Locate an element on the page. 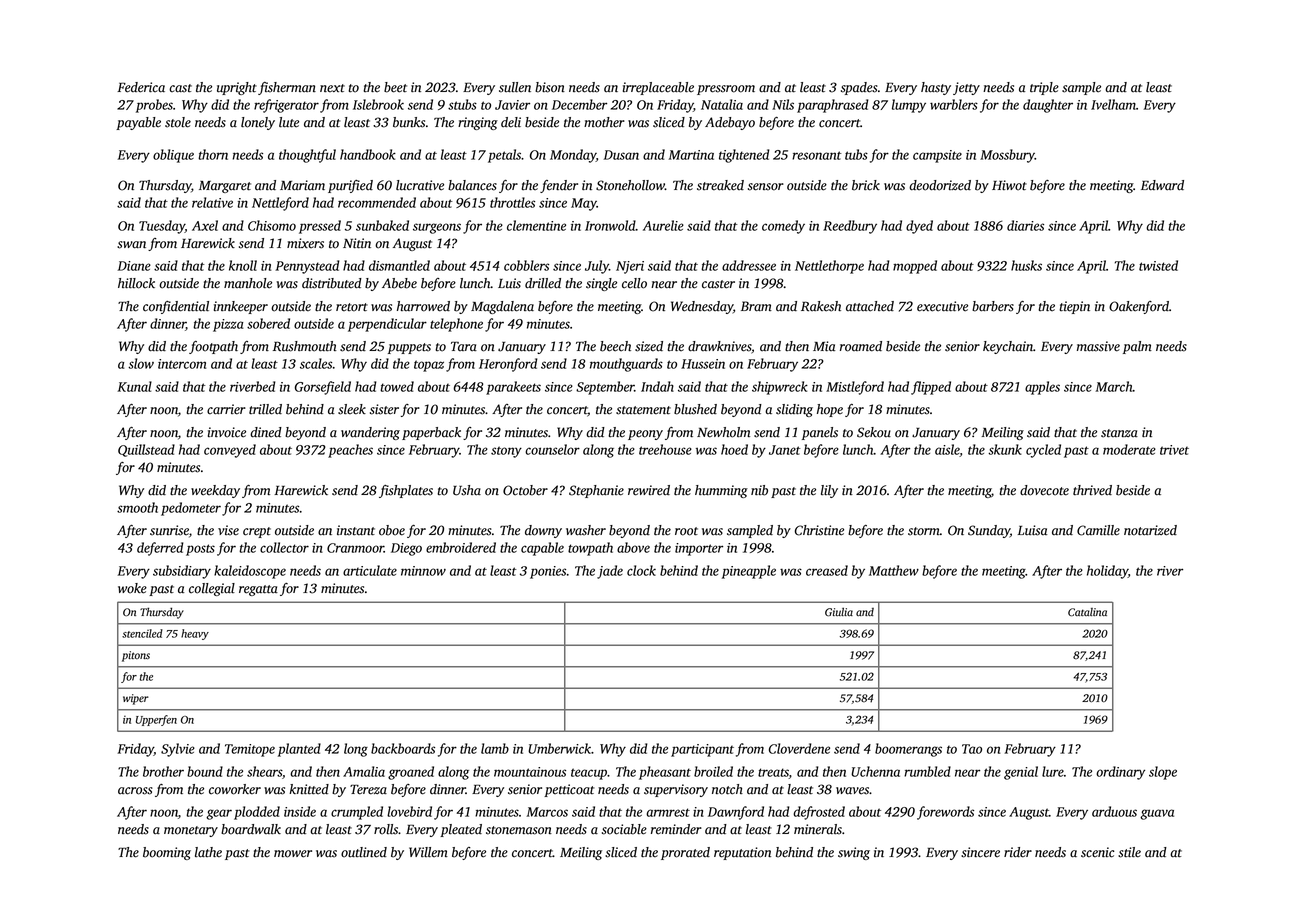  September is located at coordinates (605, 388).
